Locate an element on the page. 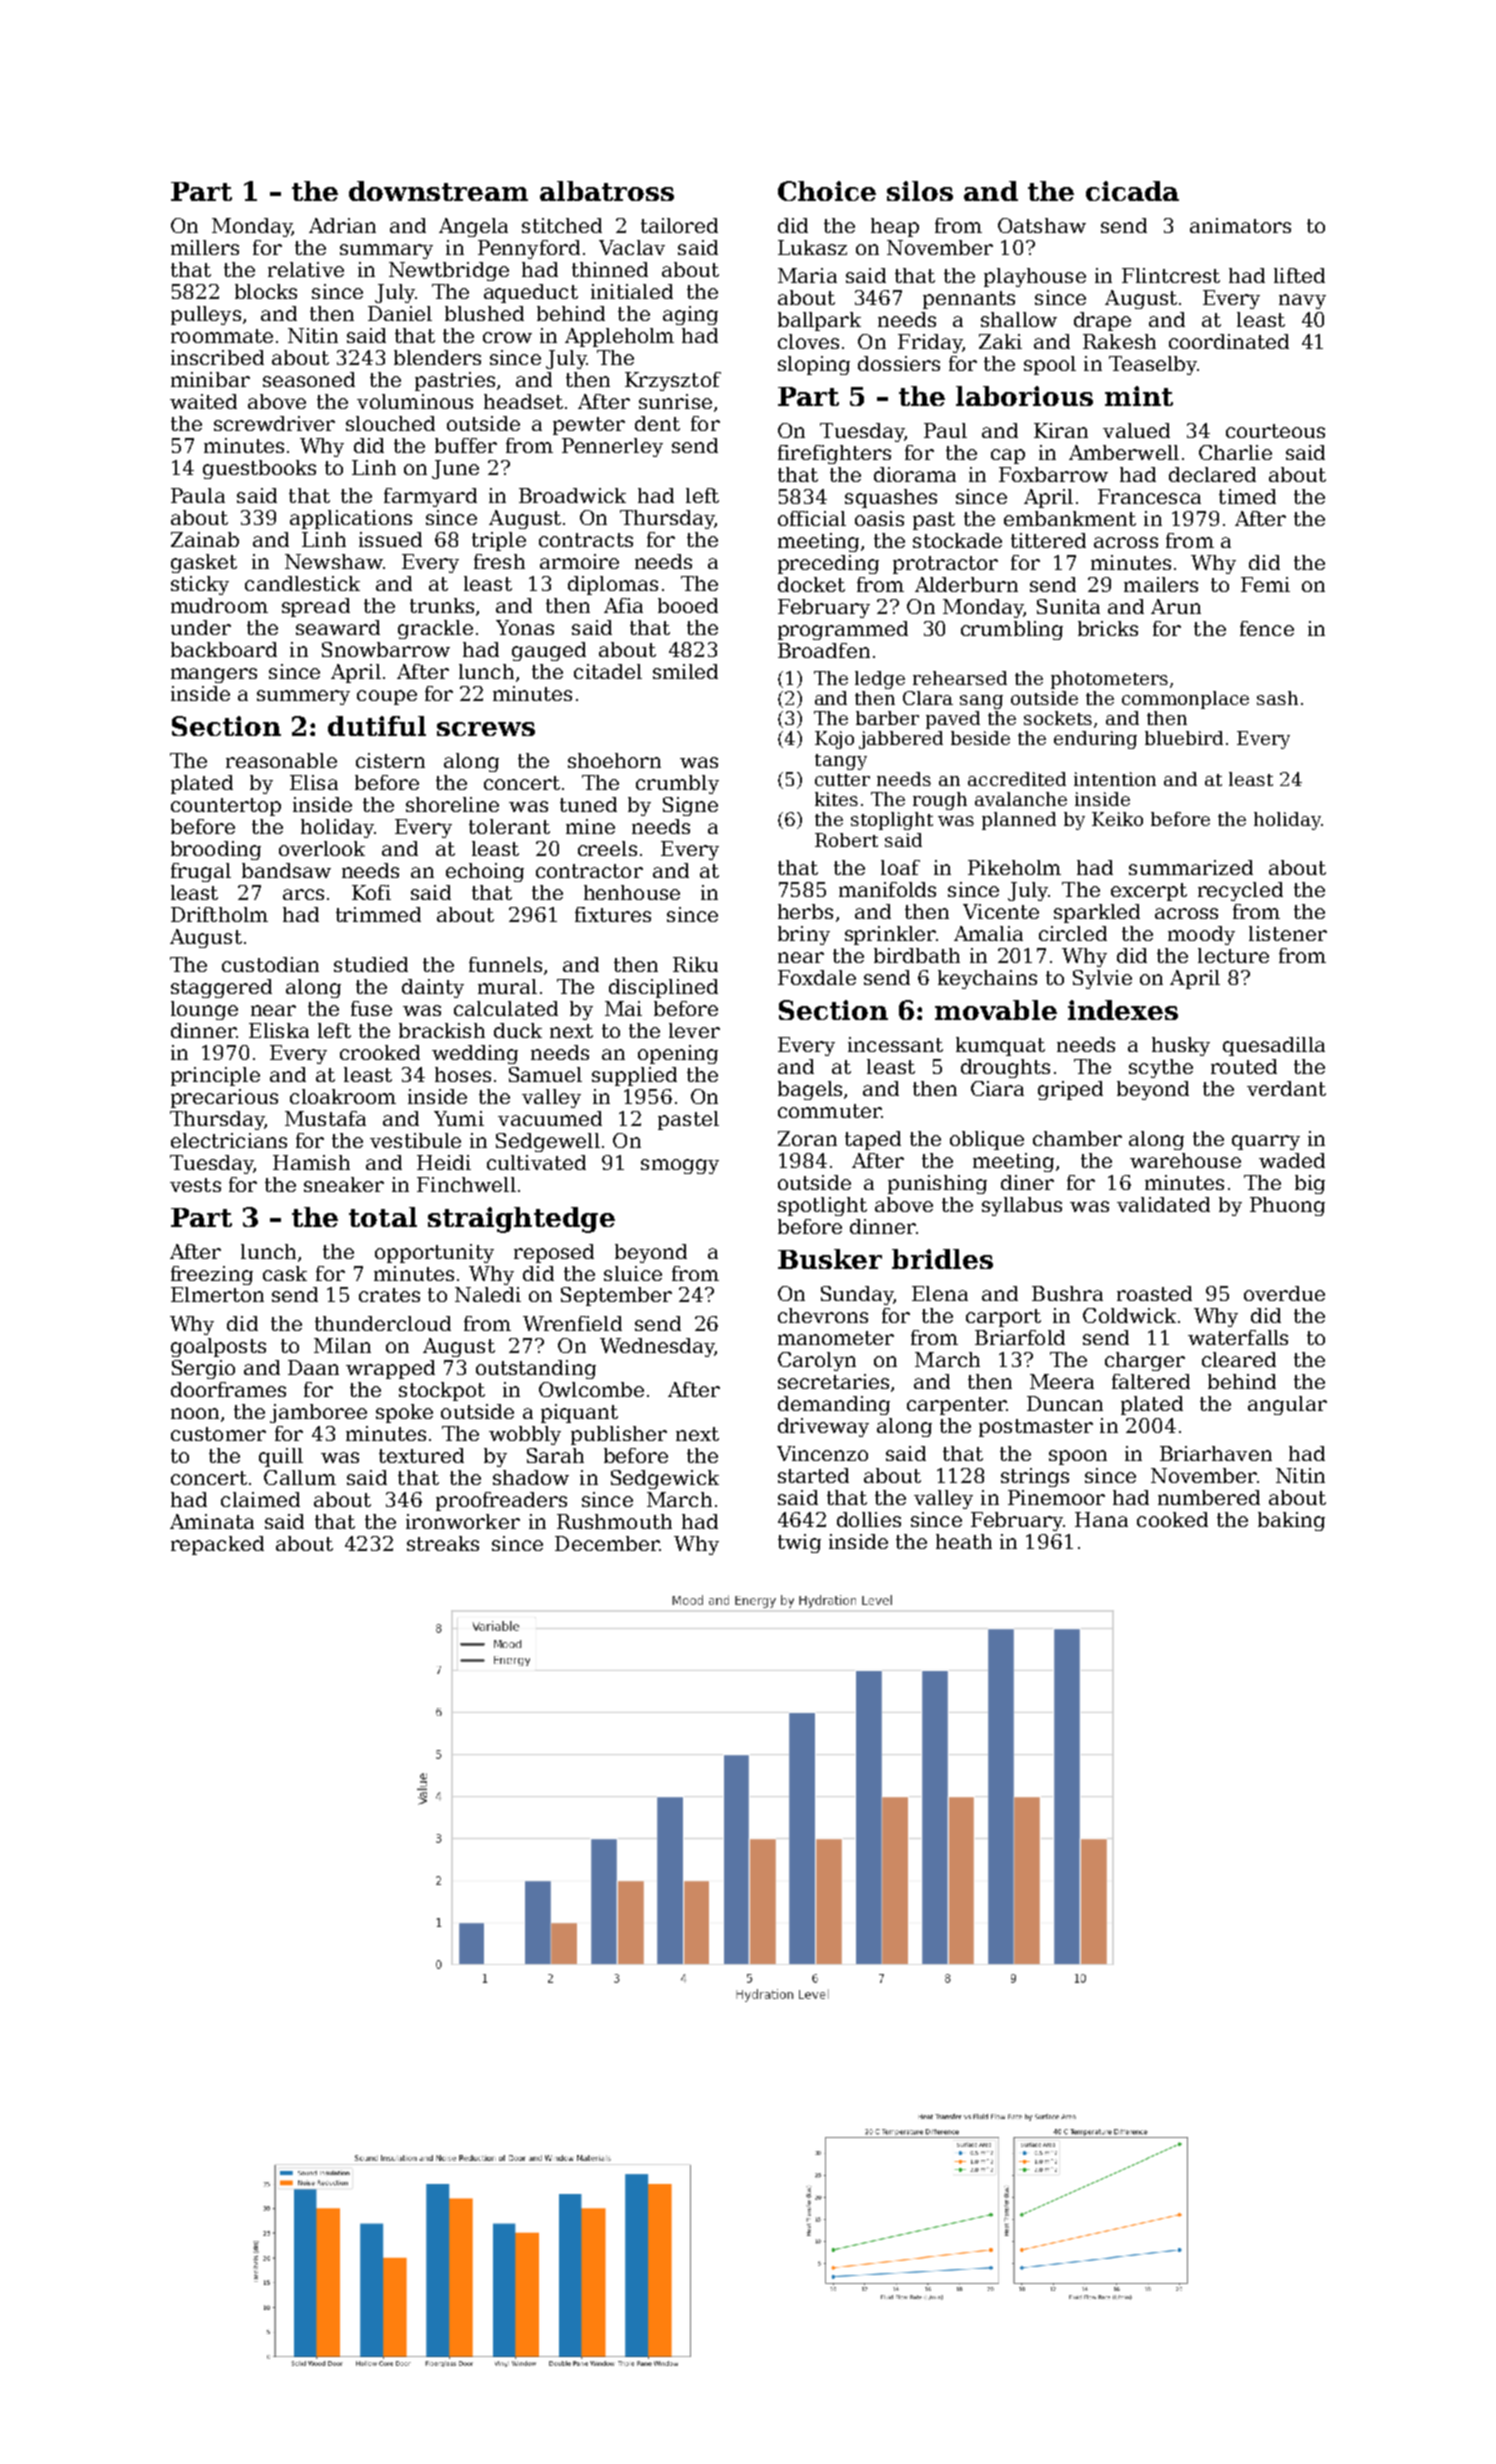 The image size is (1496, 2464). herbs is located at coordinates (805, 911).
